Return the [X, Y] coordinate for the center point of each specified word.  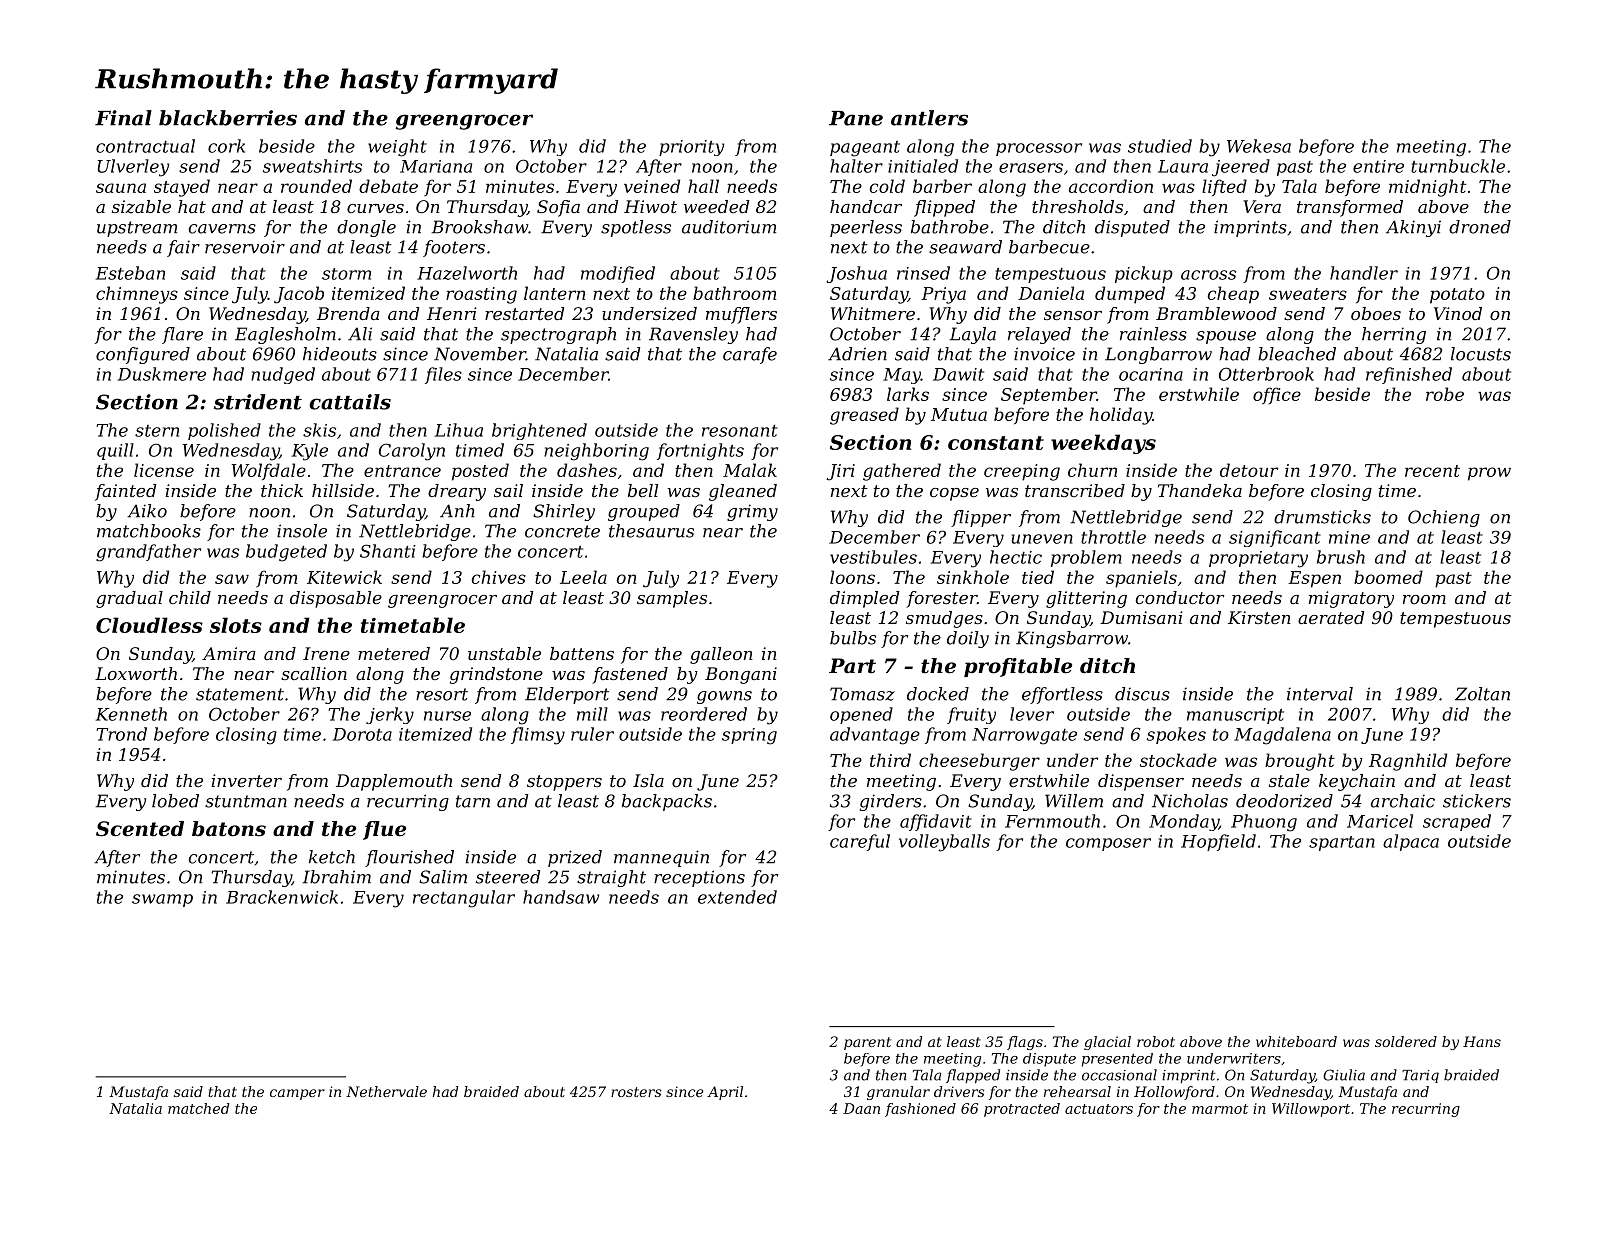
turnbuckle [1458, 166]
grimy [752, 512]
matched [198, 1108]
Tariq [1420, 1076]
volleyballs [944, 843]
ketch [332, 857]
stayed [182, 188]
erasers [1031, 168]
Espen [1314, 579]
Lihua [459, 430]
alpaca [1411, 842]
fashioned [920, 1110]
